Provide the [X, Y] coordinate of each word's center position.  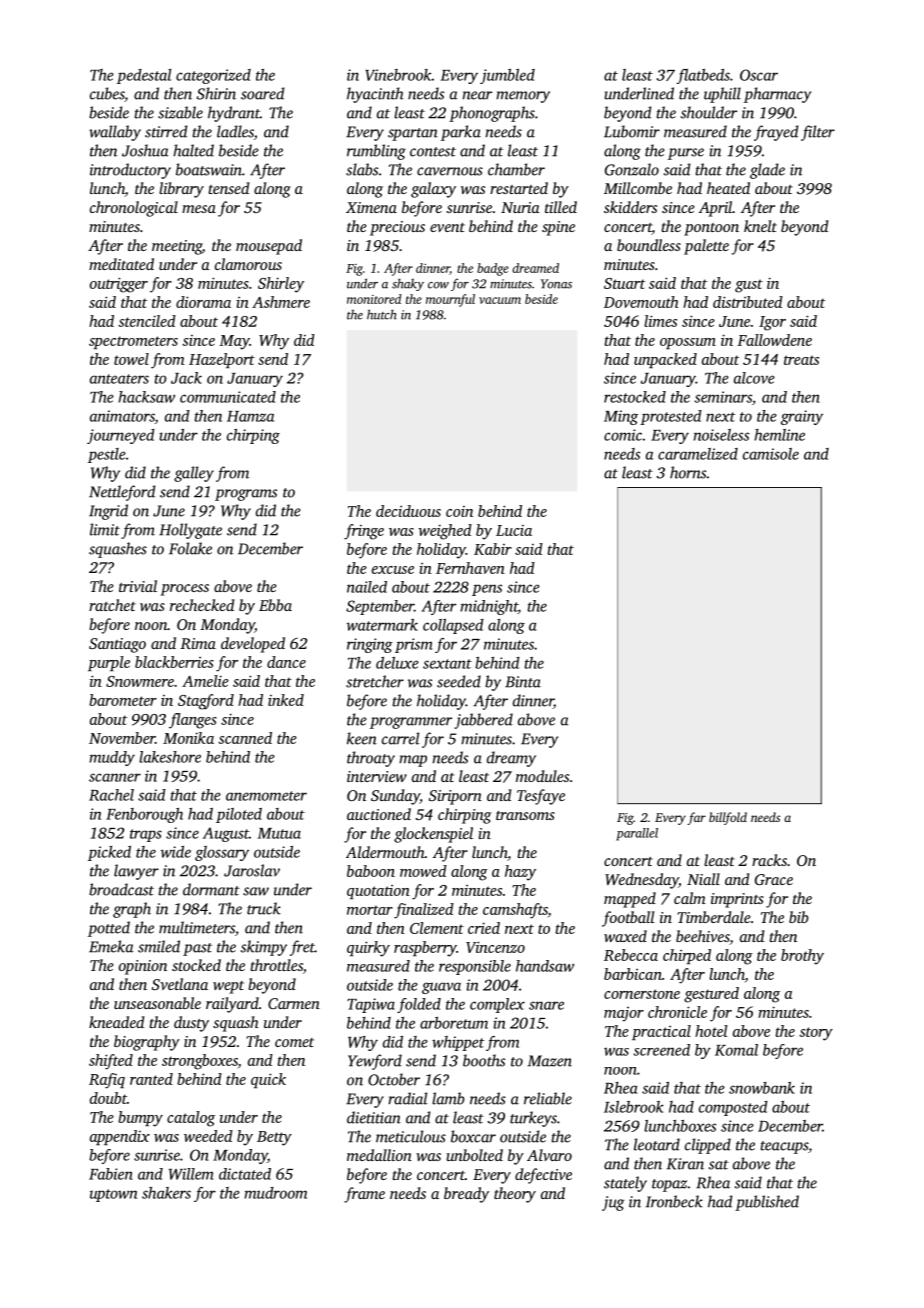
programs [246, 495]
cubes [107, 93]
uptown [113, 1195]
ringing [370, 645]
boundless [649, 245]
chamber [516, 169]
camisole [771, 454]
